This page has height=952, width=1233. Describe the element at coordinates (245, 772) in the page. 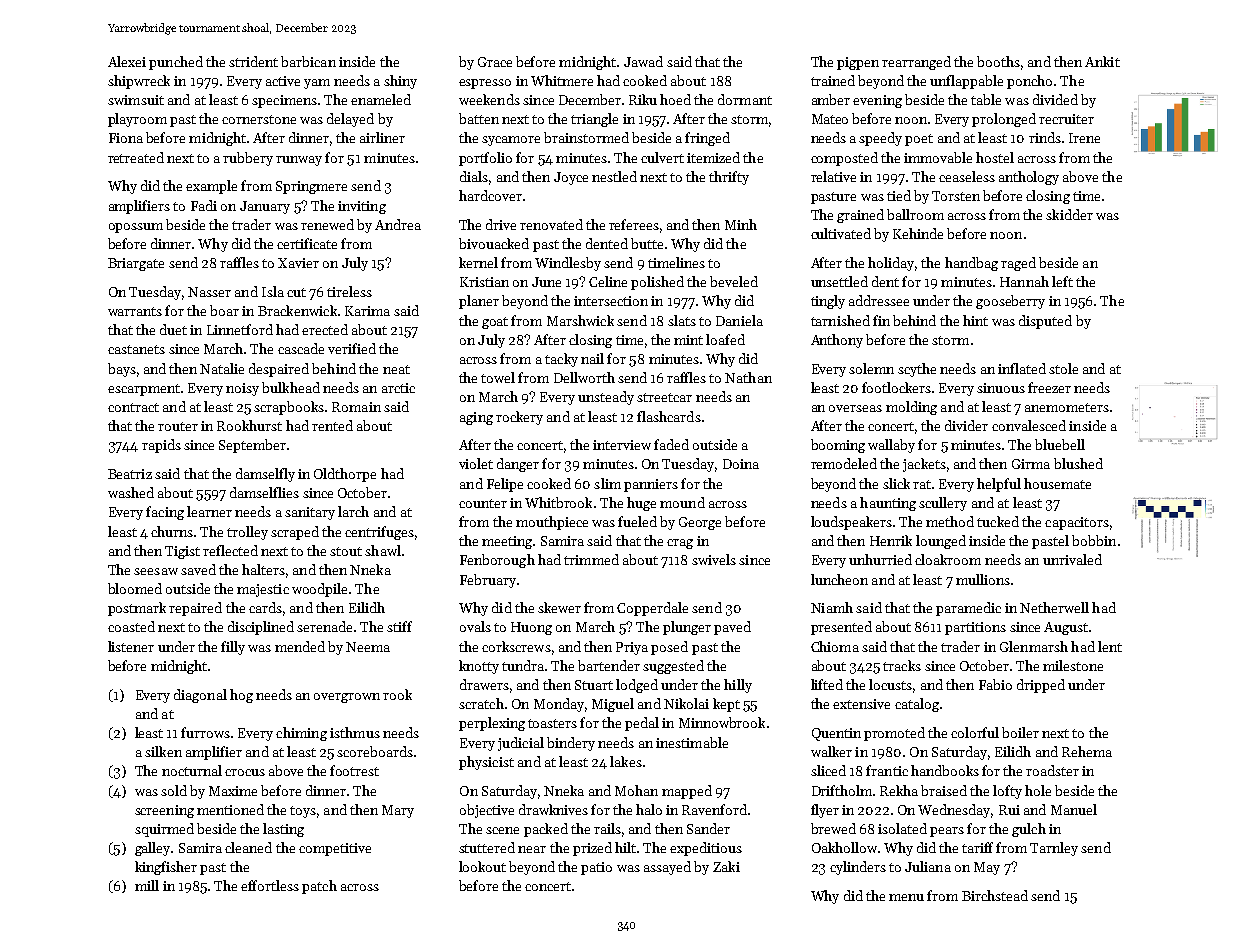

I see `crocus` at that location.
